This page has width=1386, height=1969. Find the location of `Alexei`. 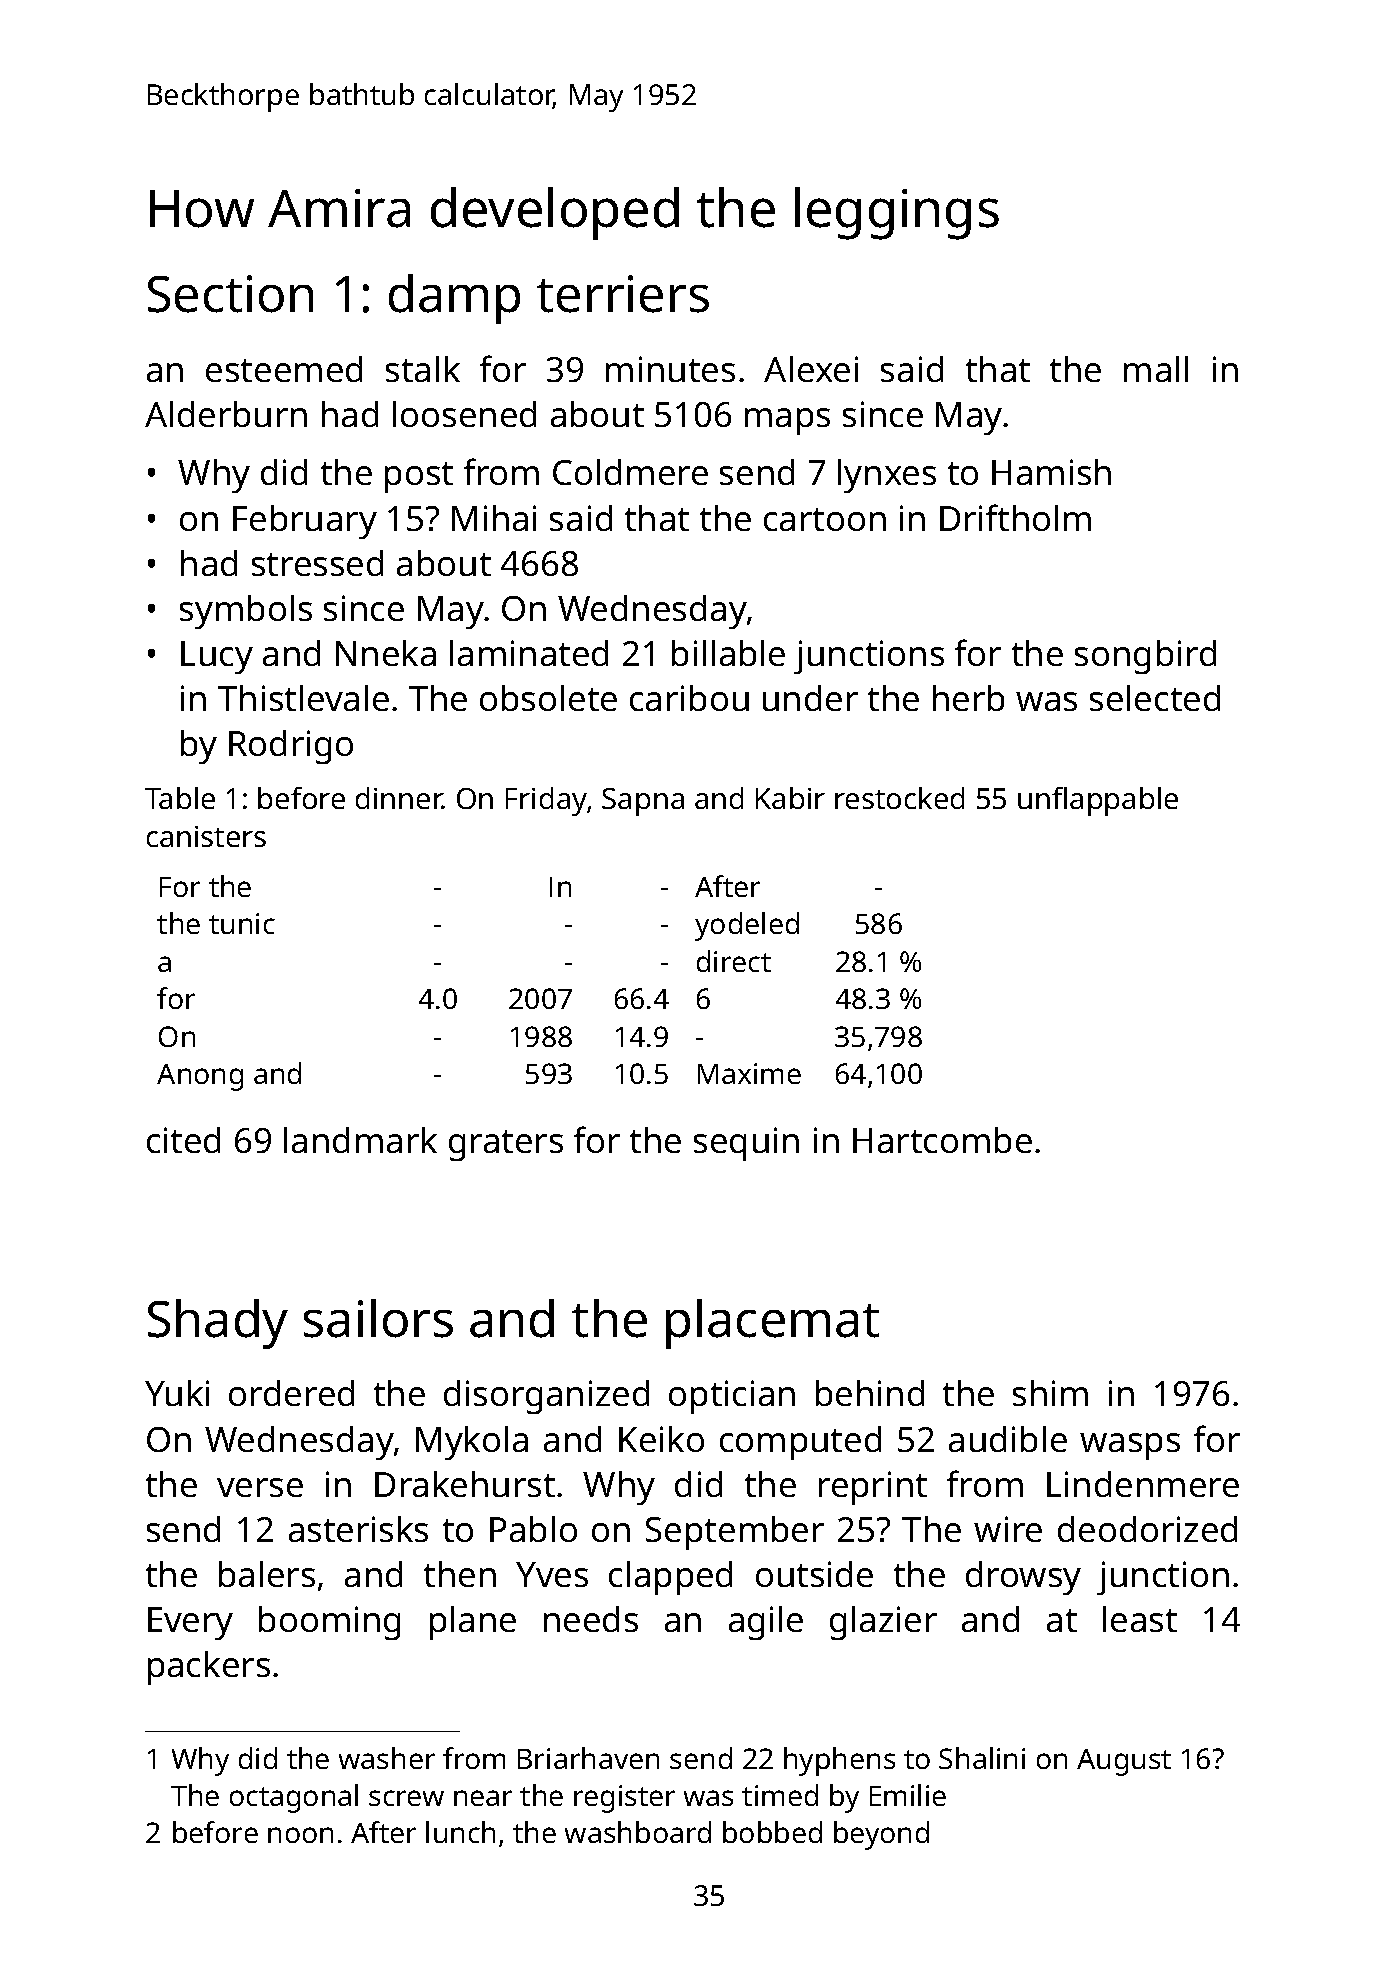

Alexei is located at coordinates (811, 369).
